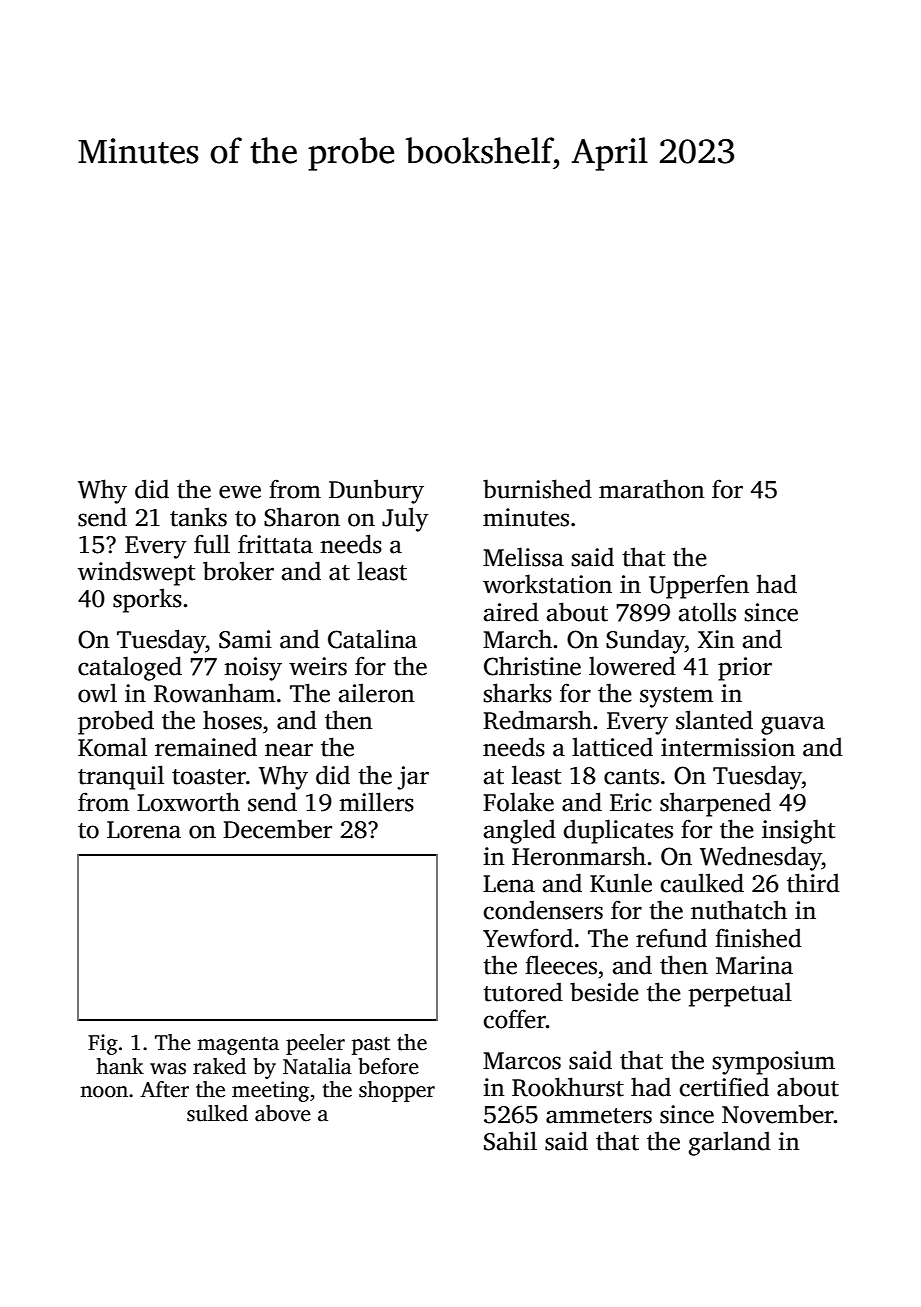  What do you see at coordinates (518, 802) in the image?
I see `Folake` at bounding box center [518, 802].
